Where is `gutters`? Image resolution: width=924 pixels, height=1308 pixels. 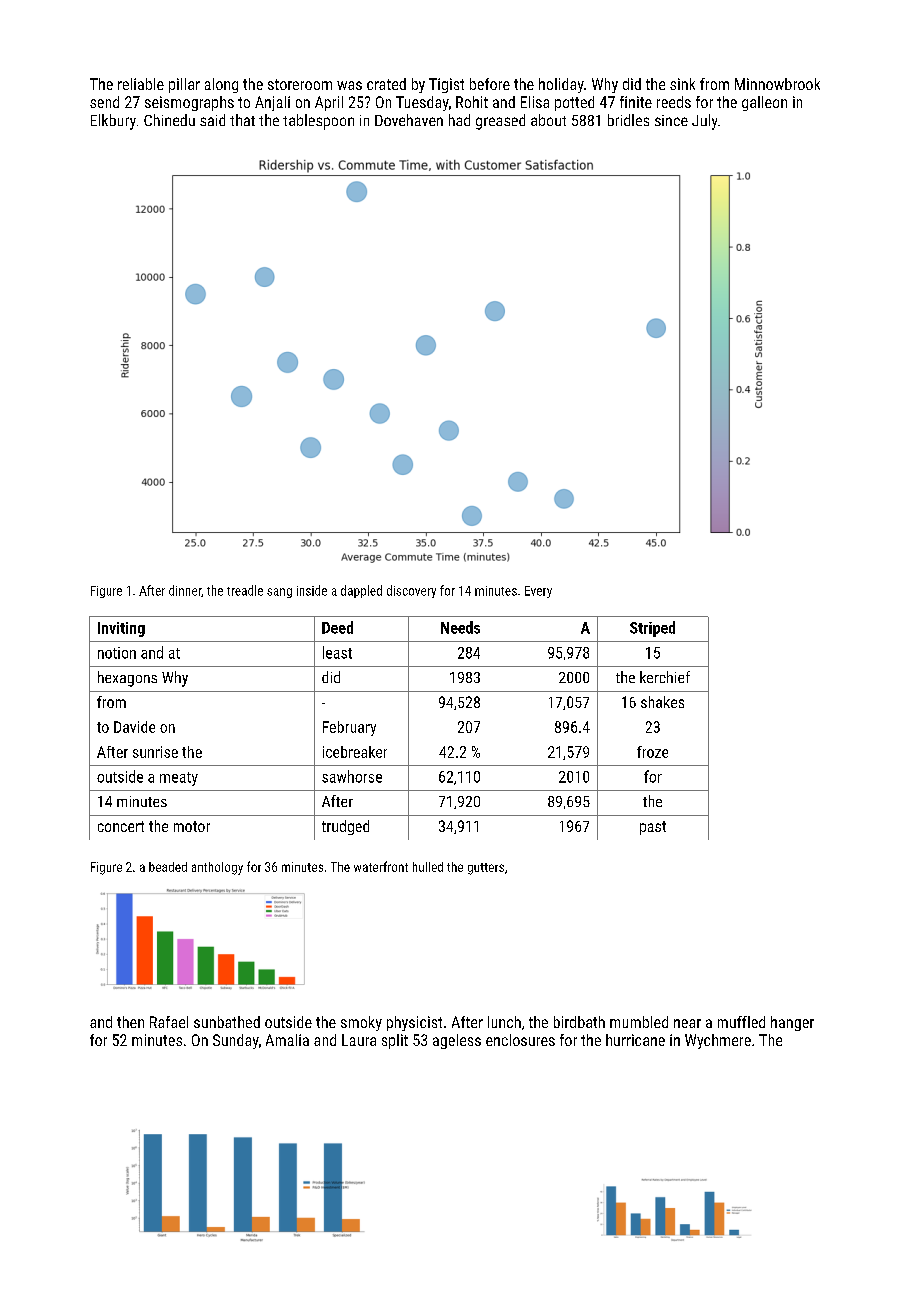 gutters is located at coordinates (486, 869).
